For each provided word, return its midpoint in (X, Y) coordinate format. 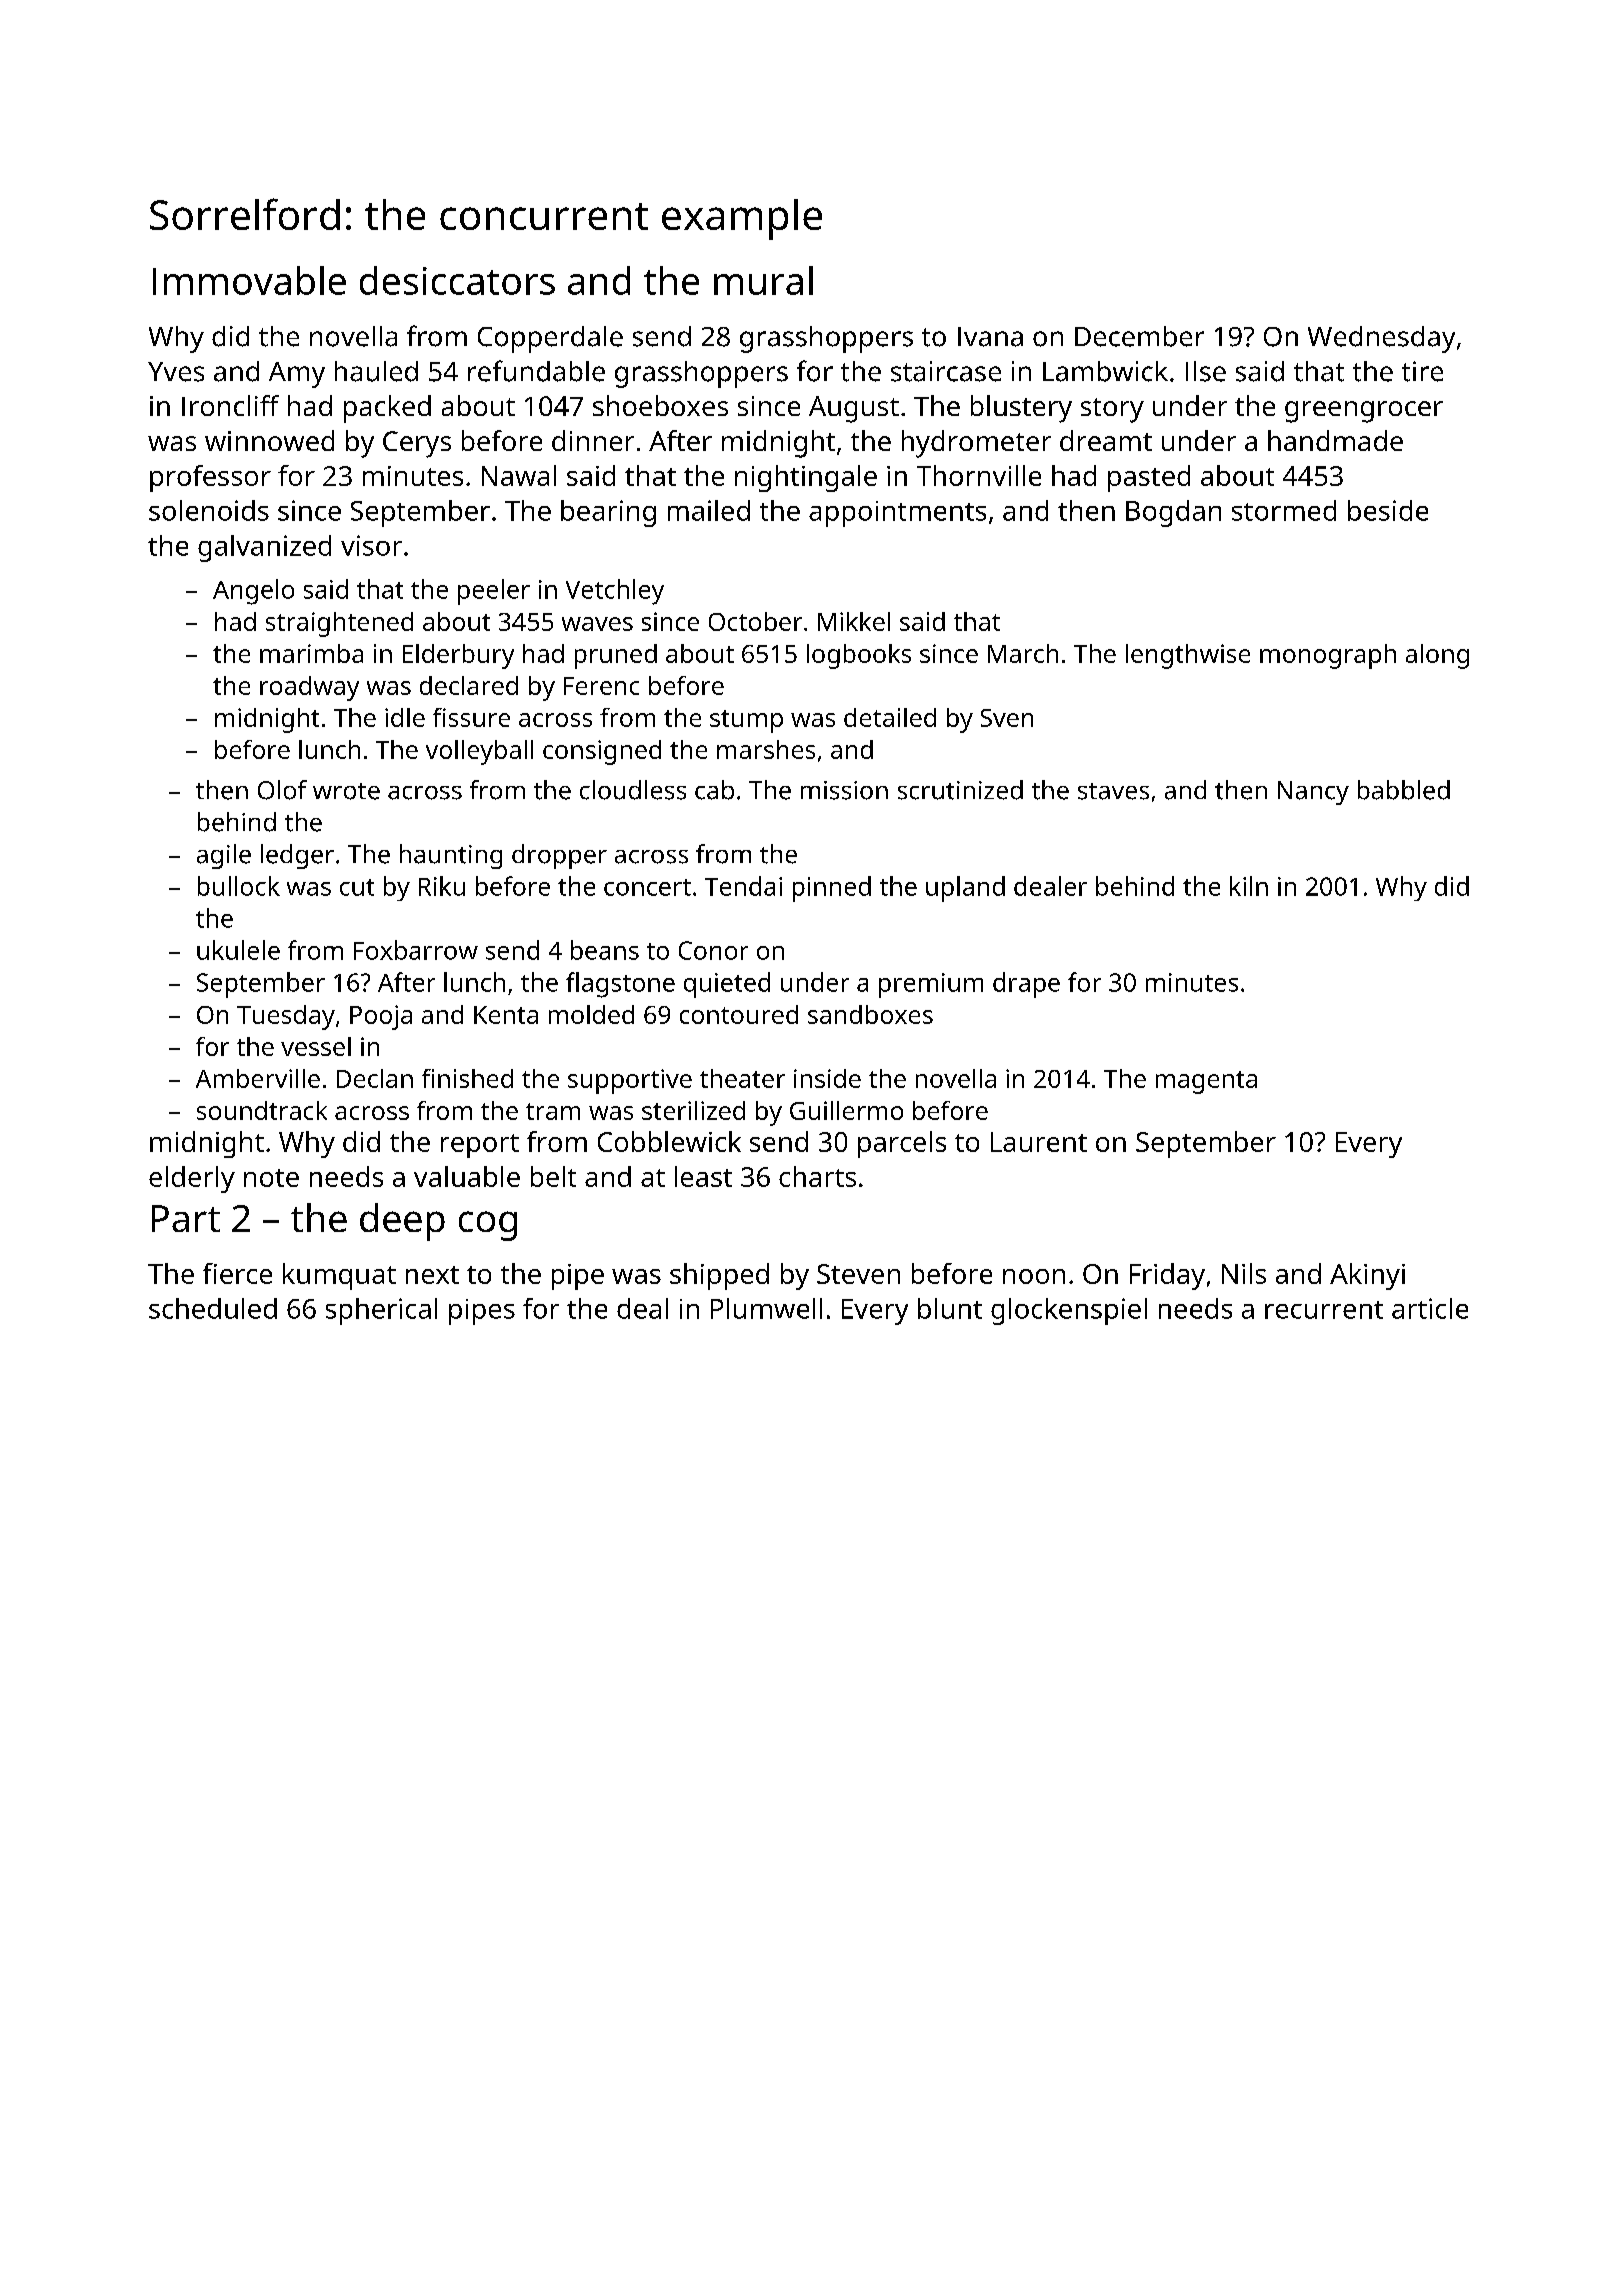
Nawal (519, 475)
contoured (739, 1014)
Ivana (990, 337)
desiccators (457, 280)
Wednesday (1381, 339)
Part (186, 1218)
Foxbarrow (416, 950)
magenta (1206, 1082)
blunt (950, 1308)
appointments (897, 514)
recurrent (1324, 1310)
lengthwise (1188, 656)
